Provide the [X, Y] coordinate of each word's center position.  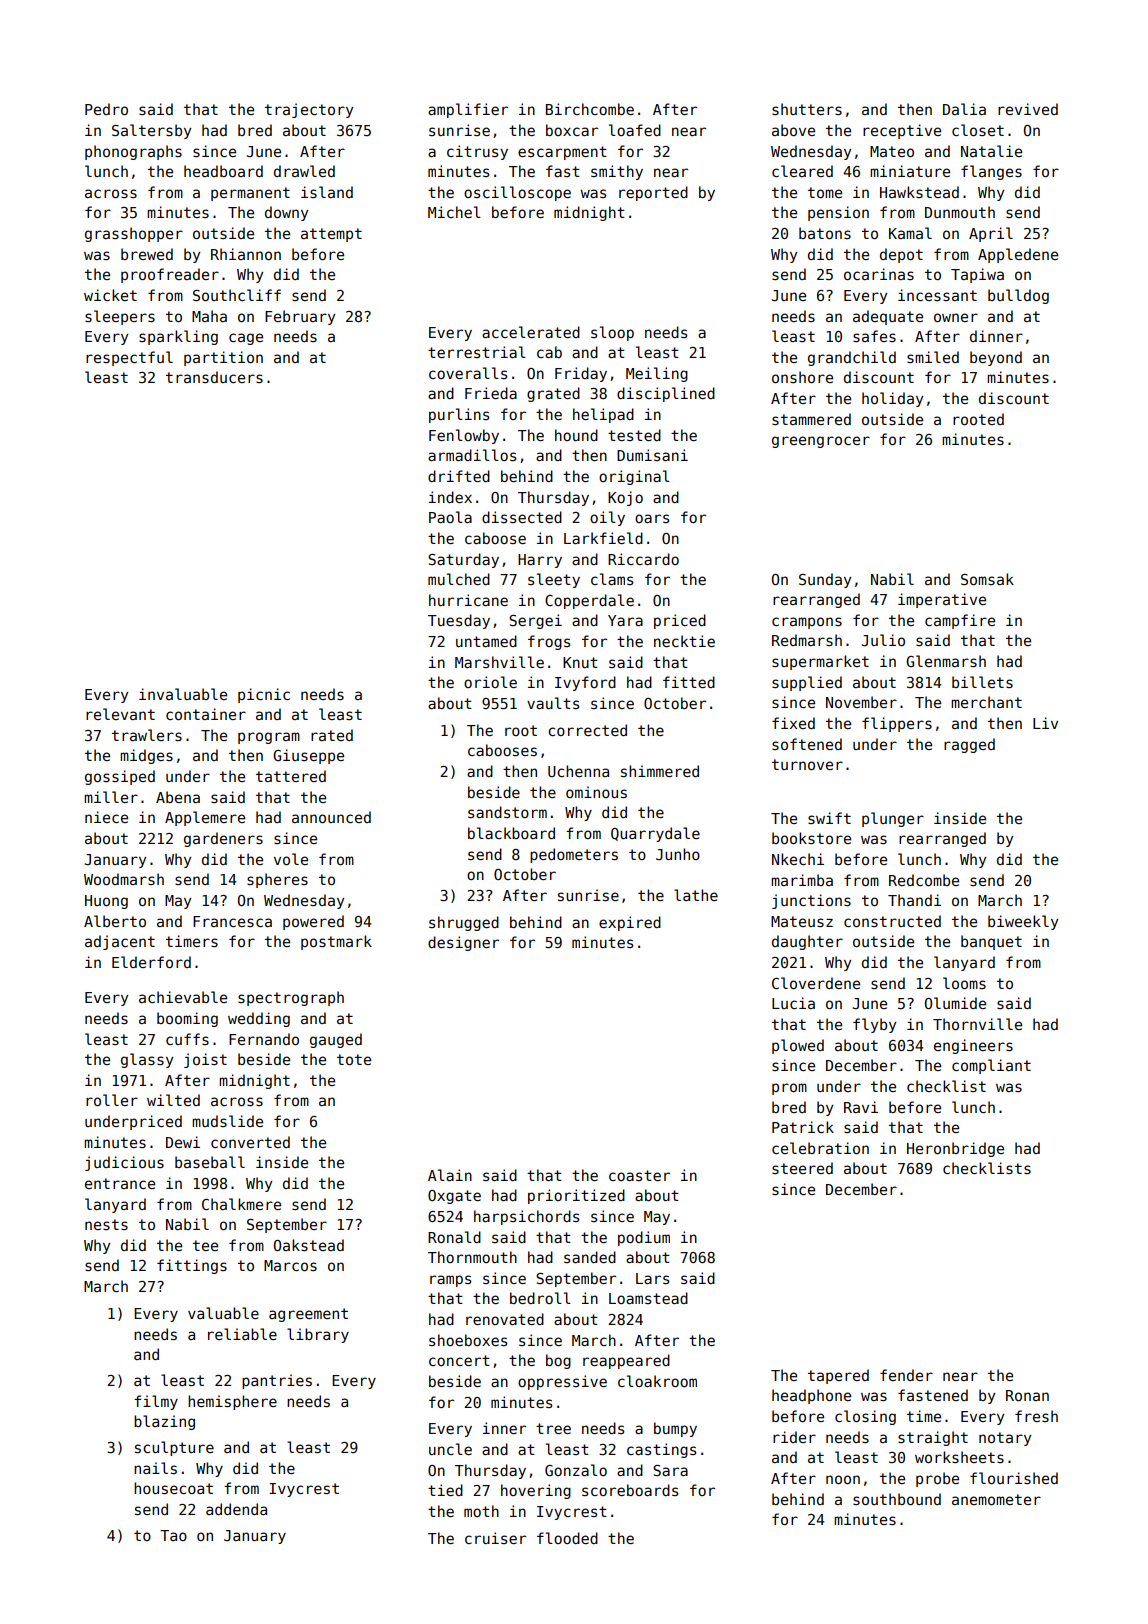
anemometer [996, 1499]
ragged [969, 745]
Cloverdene [816, 983]
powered [313, 922]
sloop [612, 333]
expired [630, 923]
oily [607, 518]
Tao [173, 1535]
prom [789, 1089]
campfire [960, 621]
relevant [120, 714]
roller [112, 1100]
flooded [567, 1538]
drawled [304, 171]
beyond [996, 358]
